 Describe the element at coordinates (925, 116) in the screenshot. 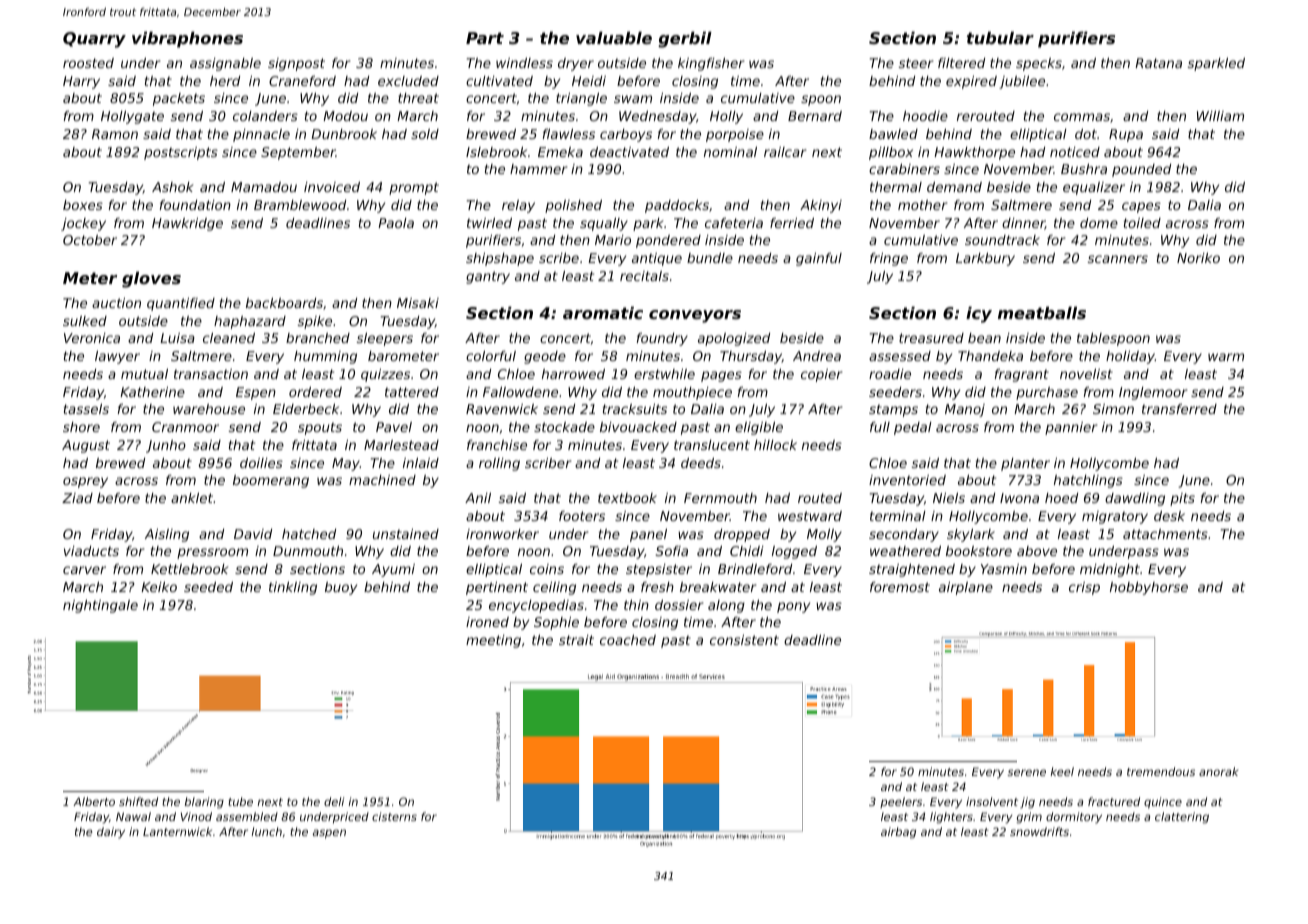

I see `hoodie` at that location.
